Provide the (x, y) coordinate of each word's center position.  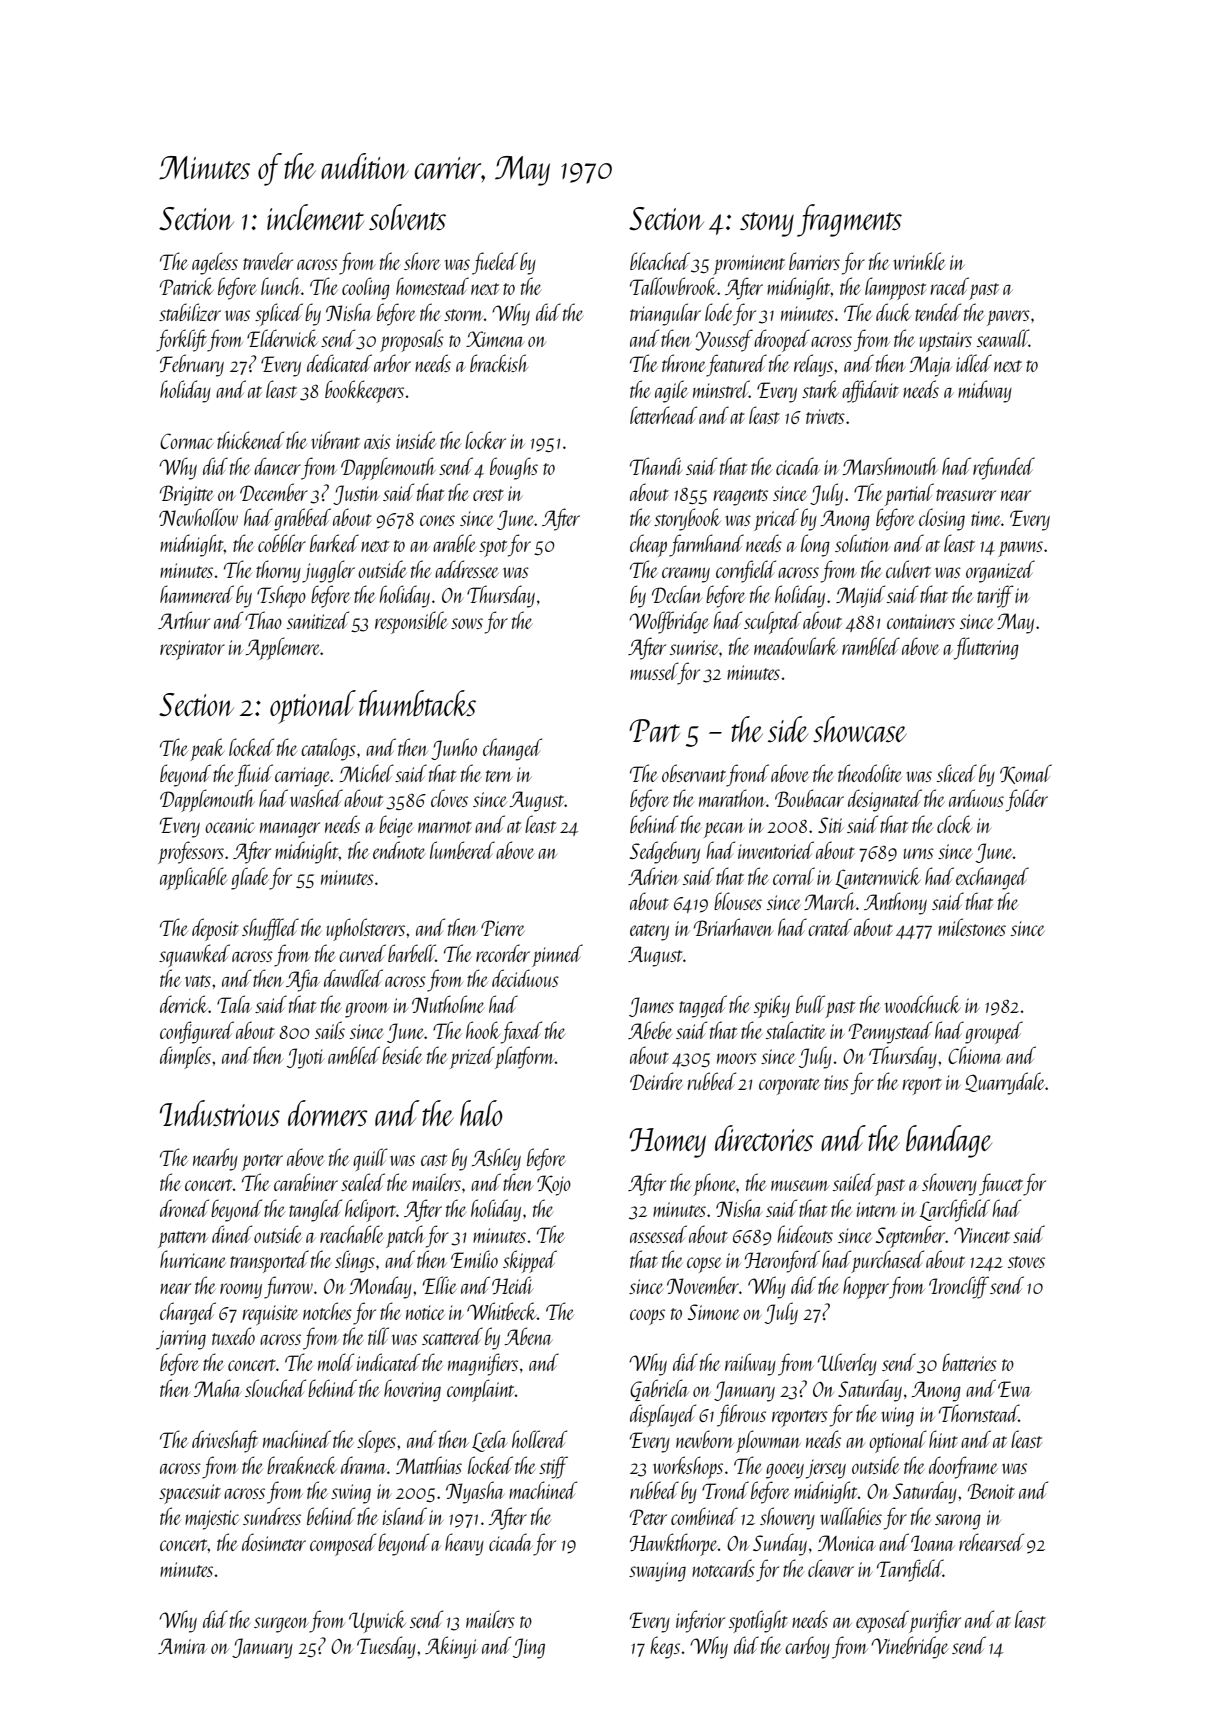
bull (810, 1004)
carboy (807, 1647)
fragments (849, 220)
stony (767, 224)
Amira (182, 1646)
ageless (215, 263)
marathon (732, 798)
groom (367, 1010)
